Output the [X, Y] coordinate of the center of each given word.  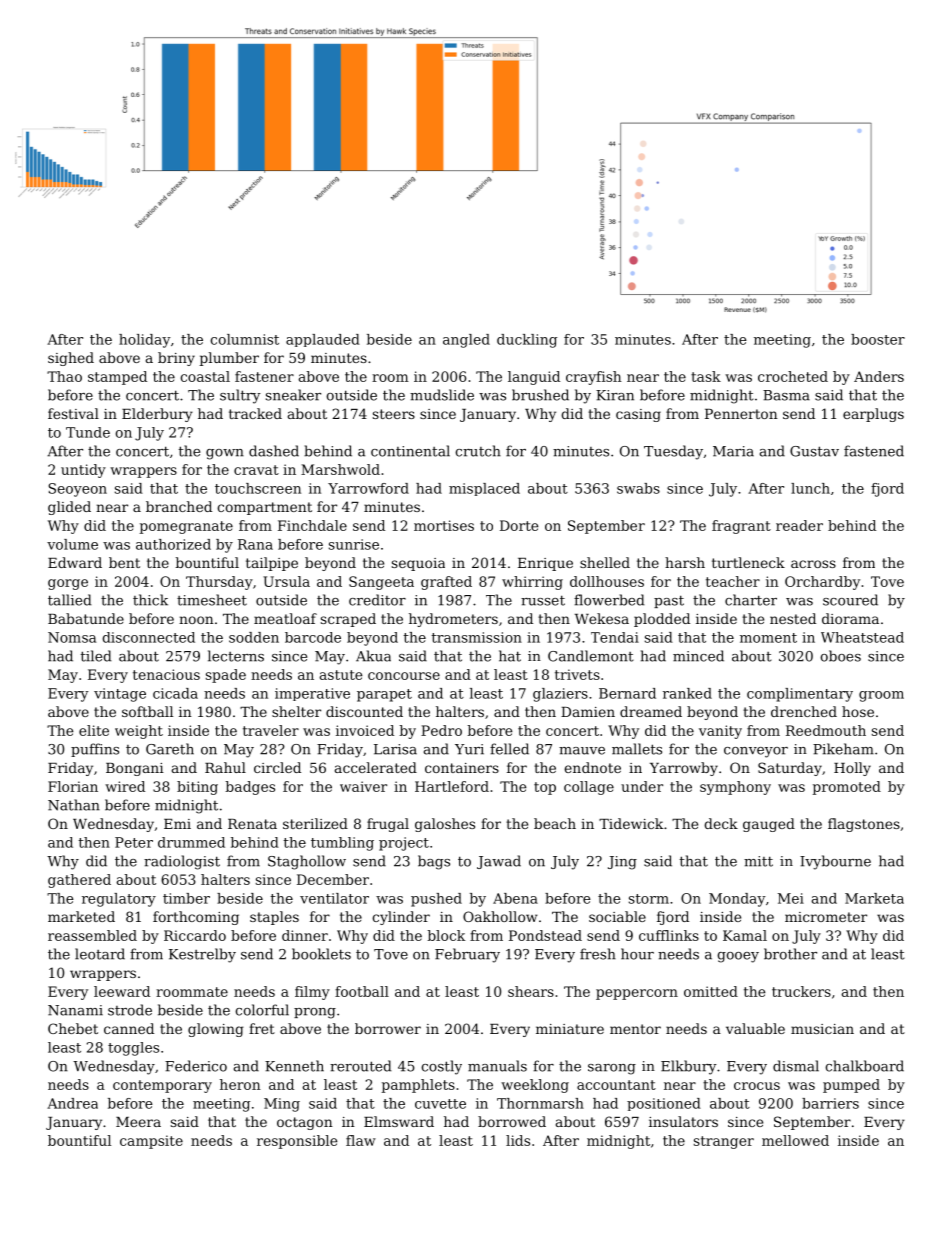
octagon [305, 1123]
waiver [363, 786]
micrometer [826, 917]
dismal [796, 1066]
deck [721, 823]
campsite [151, 1142]
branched [179, 506]
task [706, 376]
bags [434, 862]
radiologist [182, 862]
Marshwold [340, 469]
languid [534, 378]
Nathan [74, 805]
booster [878, 339]
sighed [71, 359]
